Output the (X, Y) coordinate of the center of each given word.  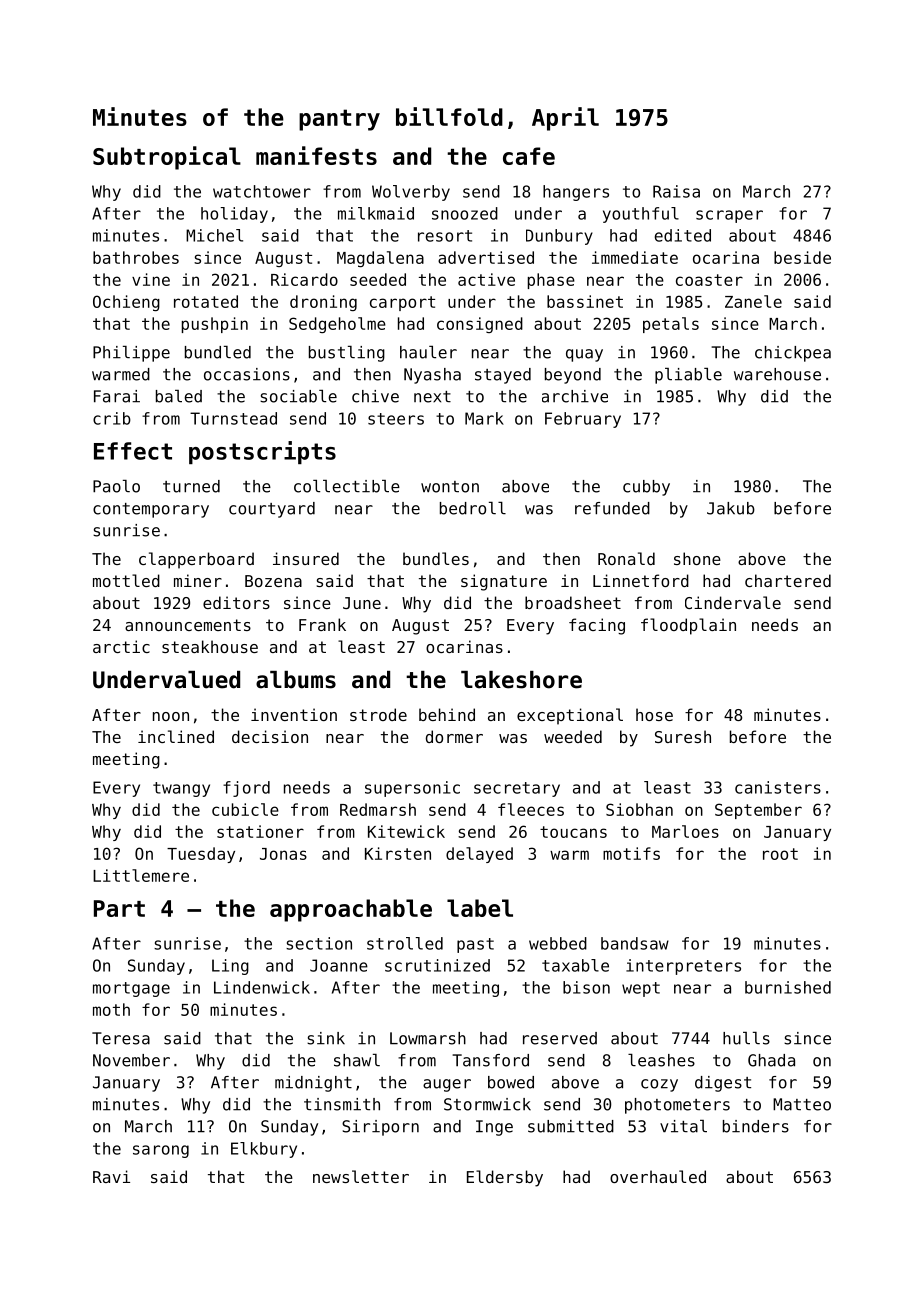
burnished (788, 987)
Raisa (676, 191)
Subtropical (167, 158)
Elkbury (264, 1150)
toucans (573, 832)
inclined (176, 736)
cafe (529, 156)
